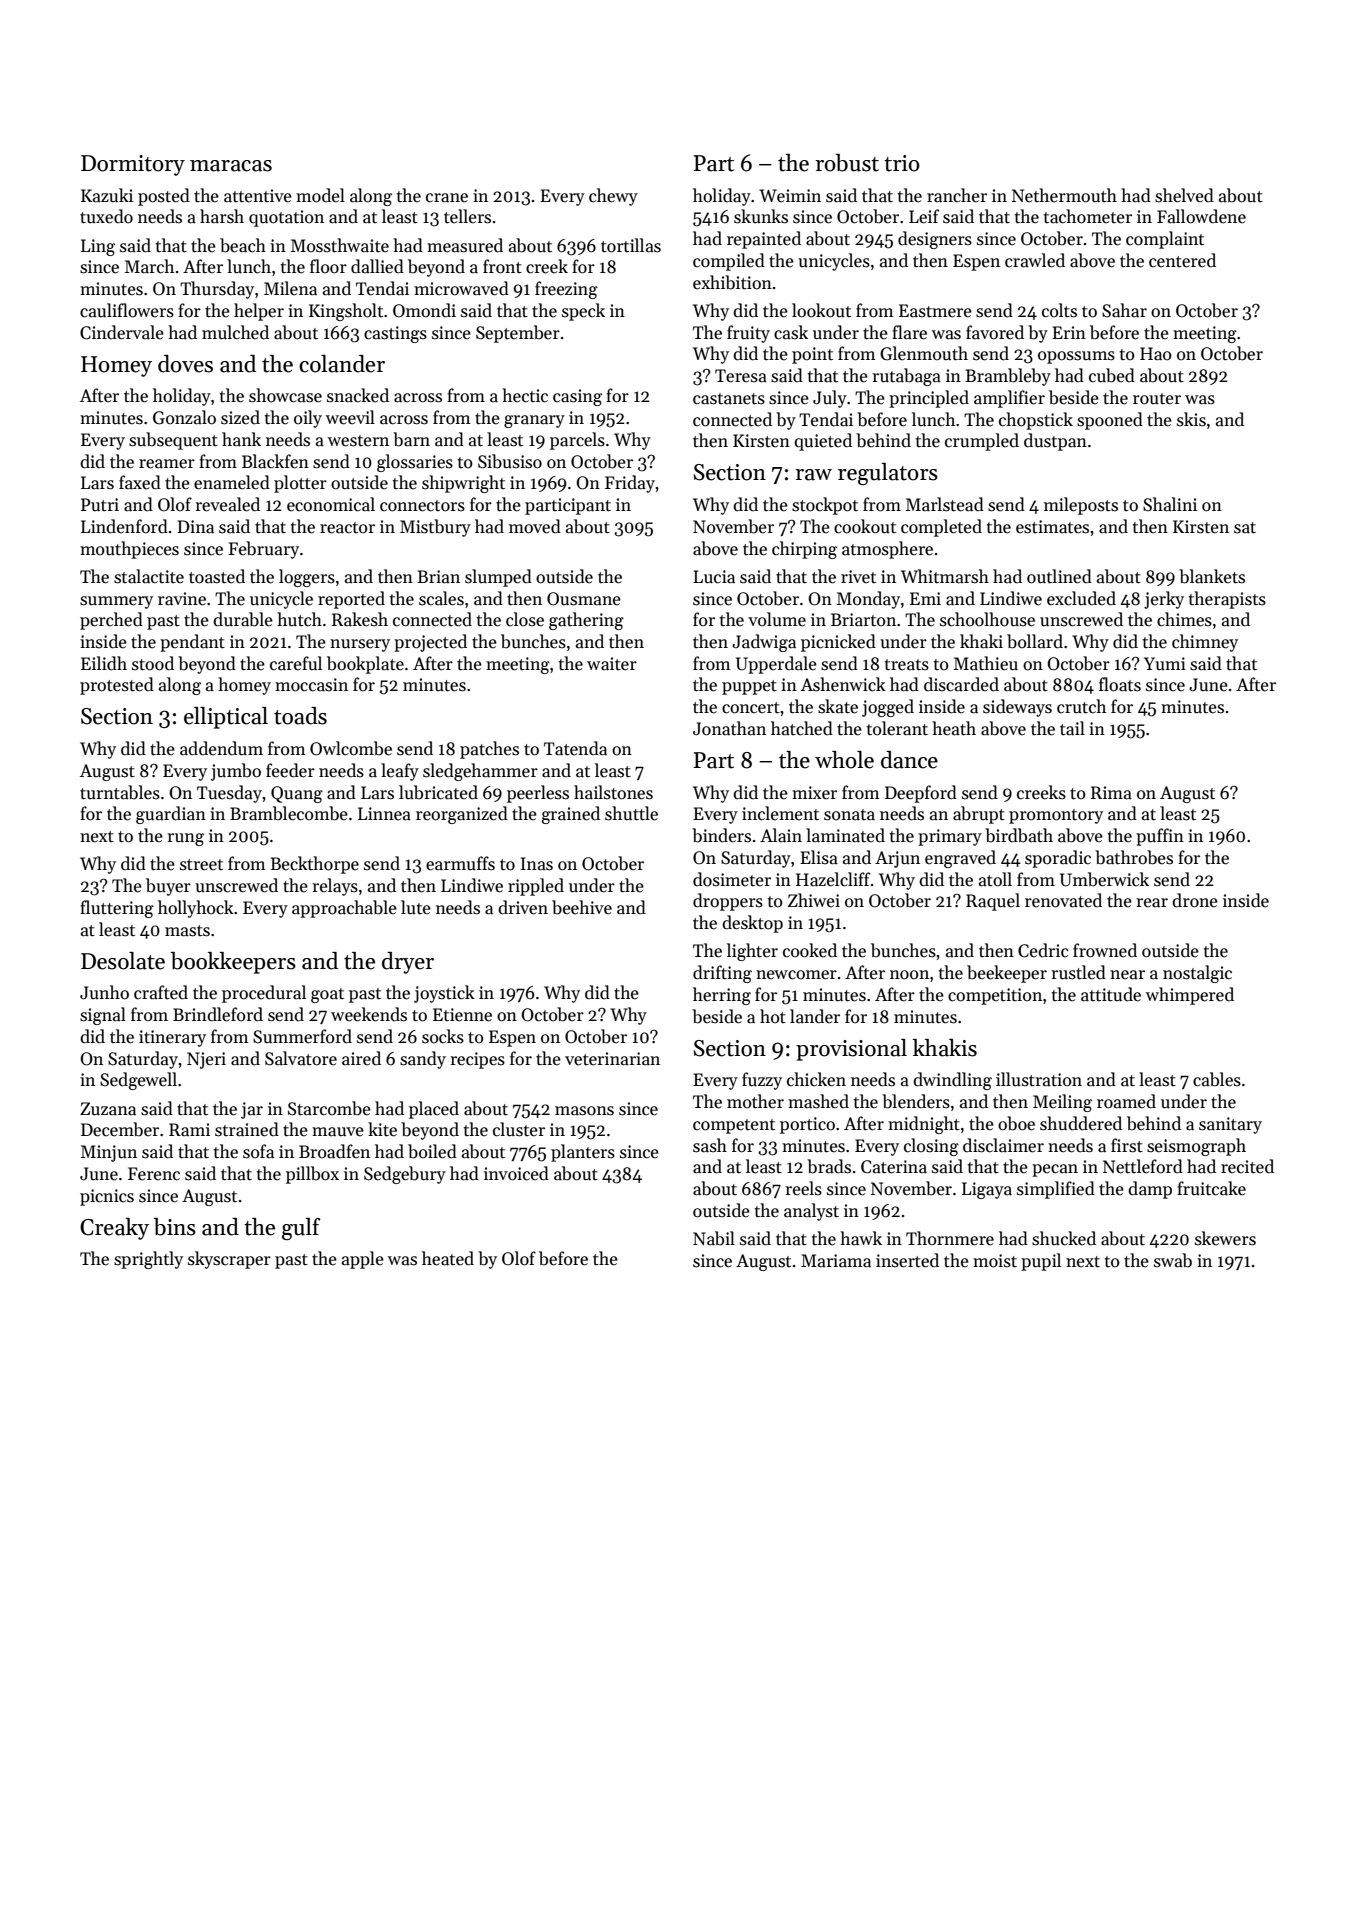 The image size is (1357, 1919). What do you see at coordinates (1195, 900) in the screenshot?
I see `drone` at bounding box center [1195, 900].
